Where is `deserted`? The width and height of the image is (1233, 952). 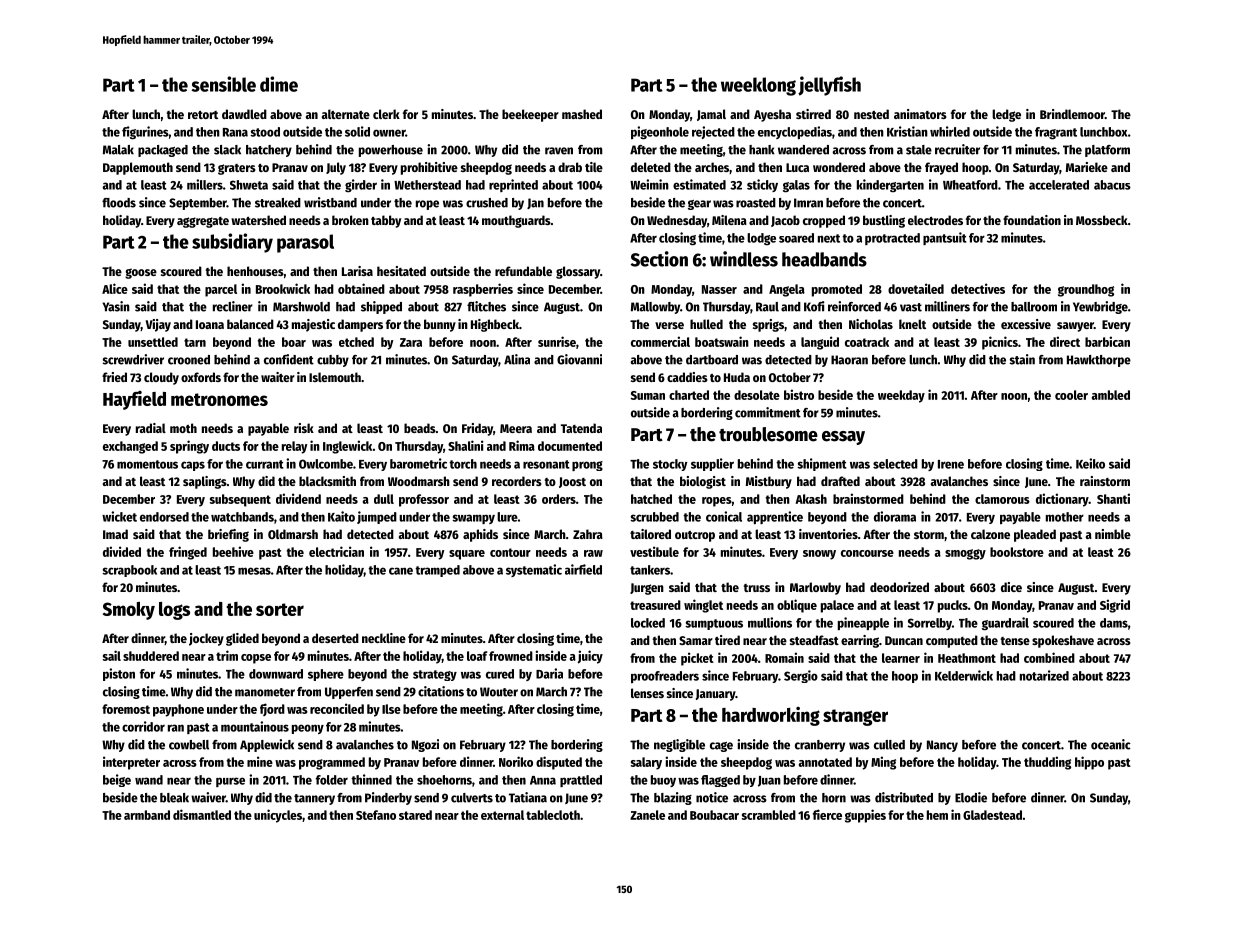 deserted is located at coordinates (335, 638).
